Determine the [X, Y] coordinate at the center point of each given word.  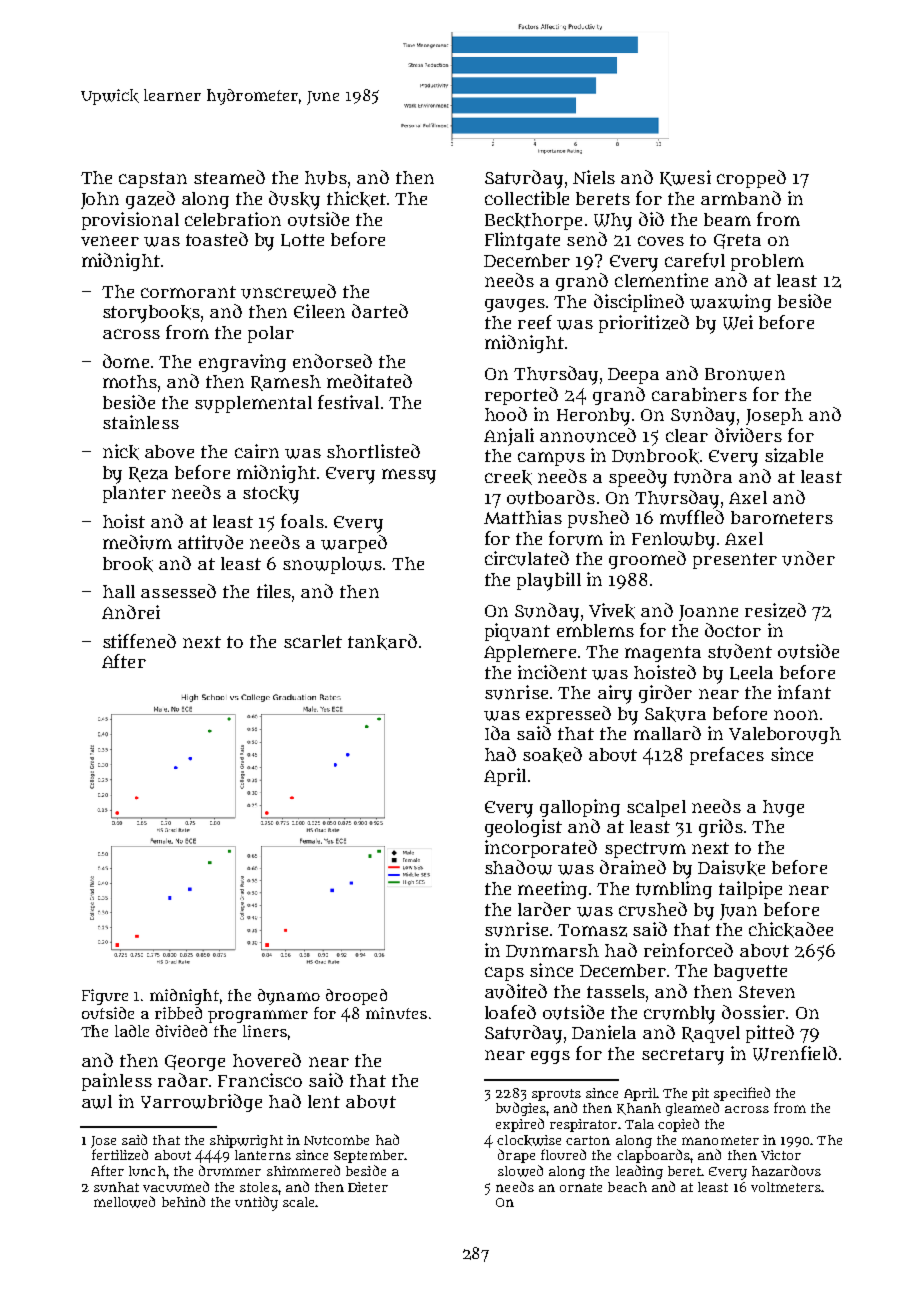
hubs [326, 178]
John [100, 200]
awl [97, 1102]
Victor [781, 1155]
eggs [550, 1057]
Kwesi [685, 178]
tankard [382, 642]
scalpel [656, 808]
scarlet [313, 641]
